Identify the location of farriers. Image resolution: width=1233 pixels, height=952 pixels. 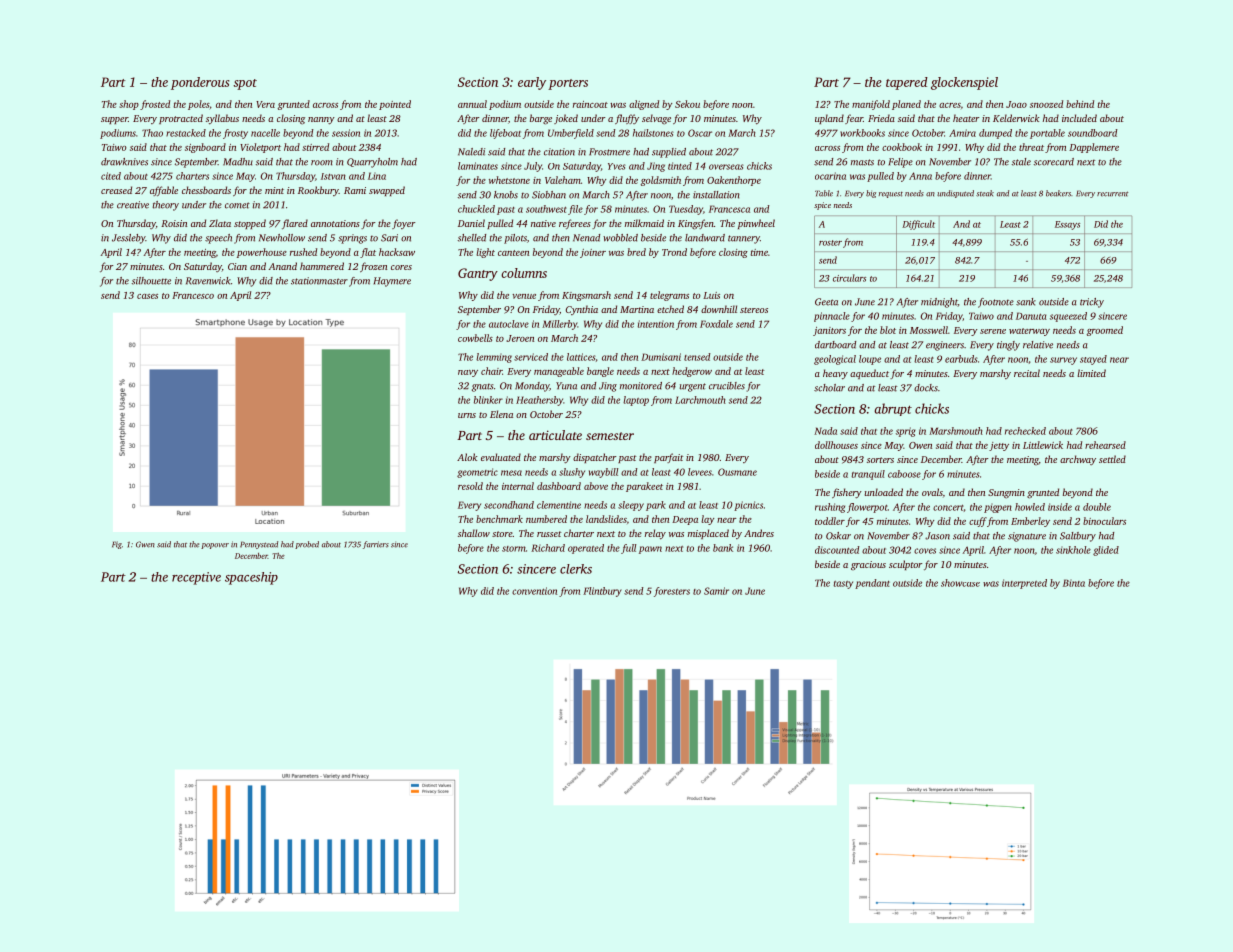
(376, 545).
